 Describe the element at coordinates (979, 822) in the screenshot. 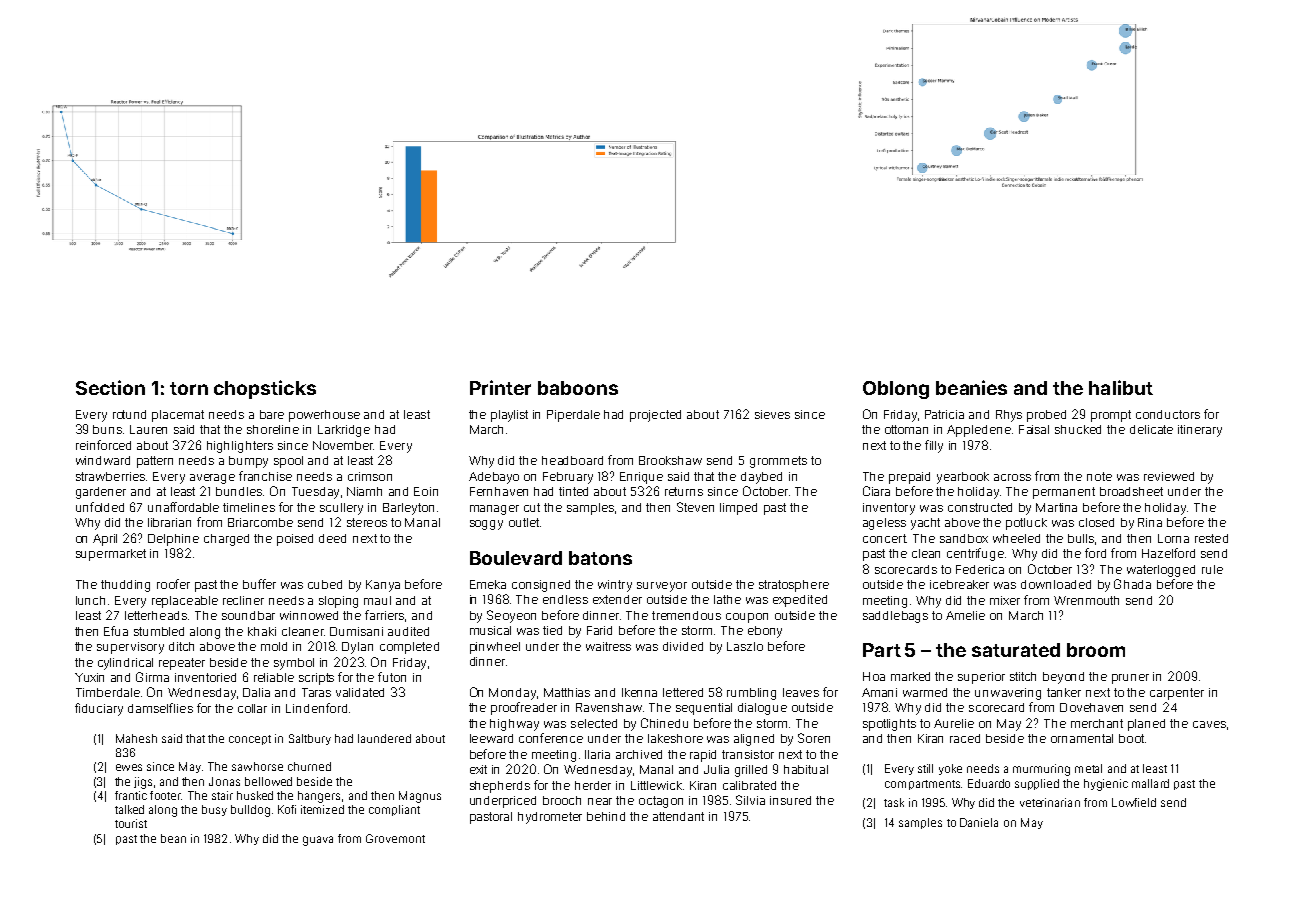

I see `Daniela` at that location.
